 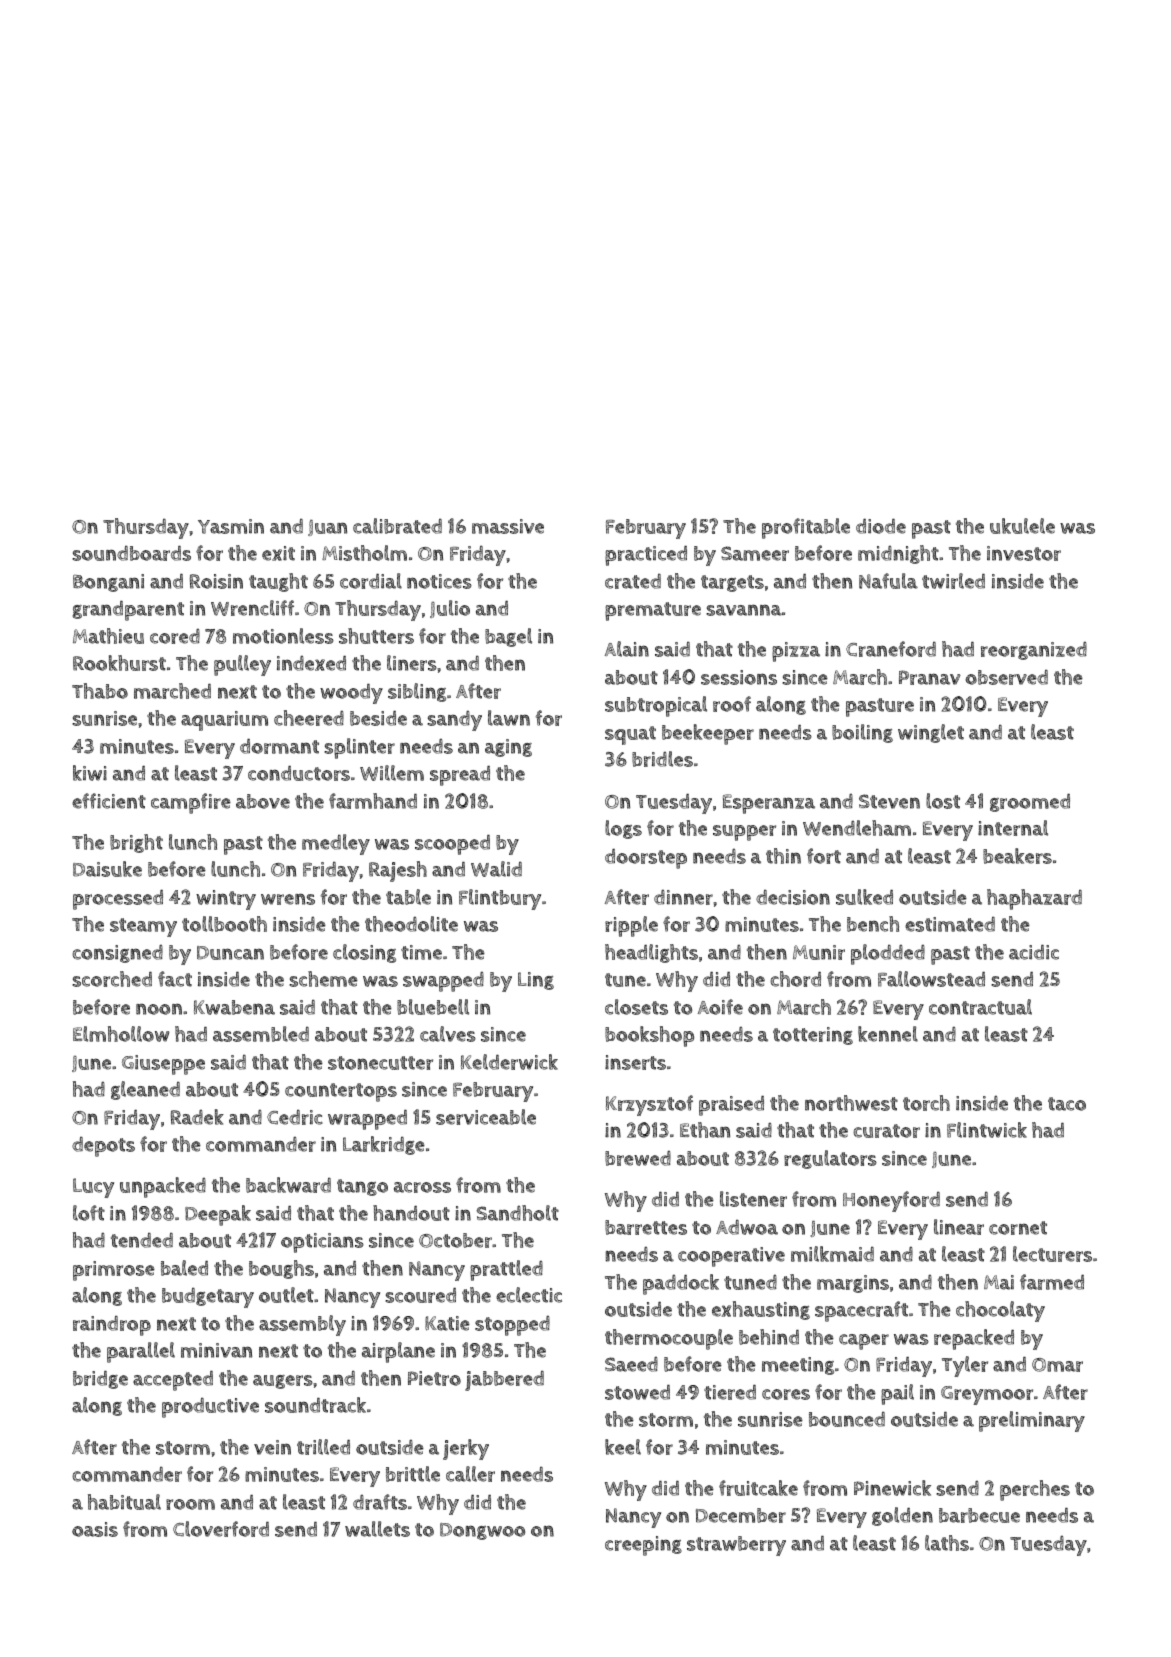 What do you see at coordinates (221, 1529) in the screenshot?
I see `Cloverford` at bounding box center [221, 1529].
